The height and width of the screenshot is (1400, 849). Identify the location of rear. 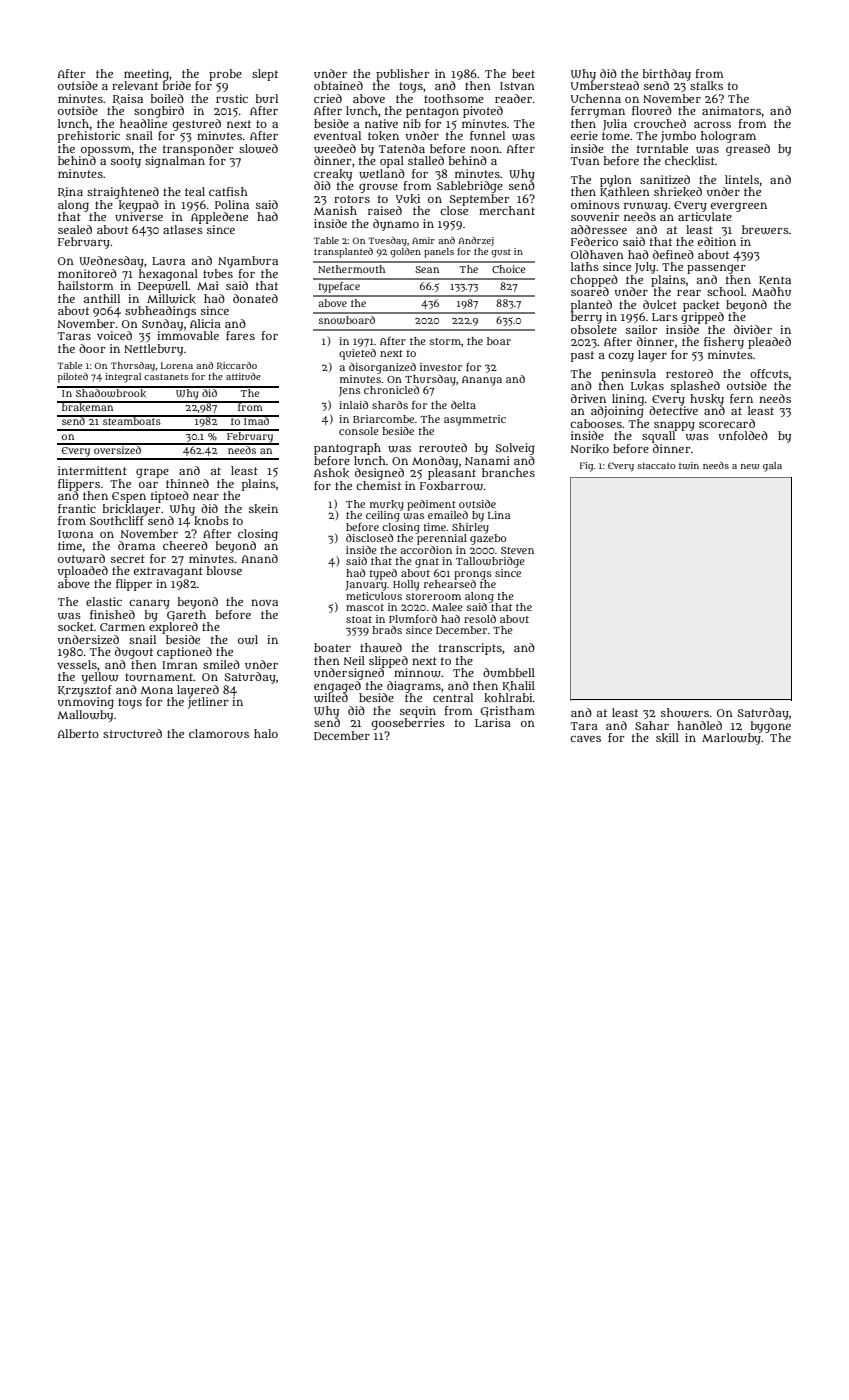
(689, 293).
